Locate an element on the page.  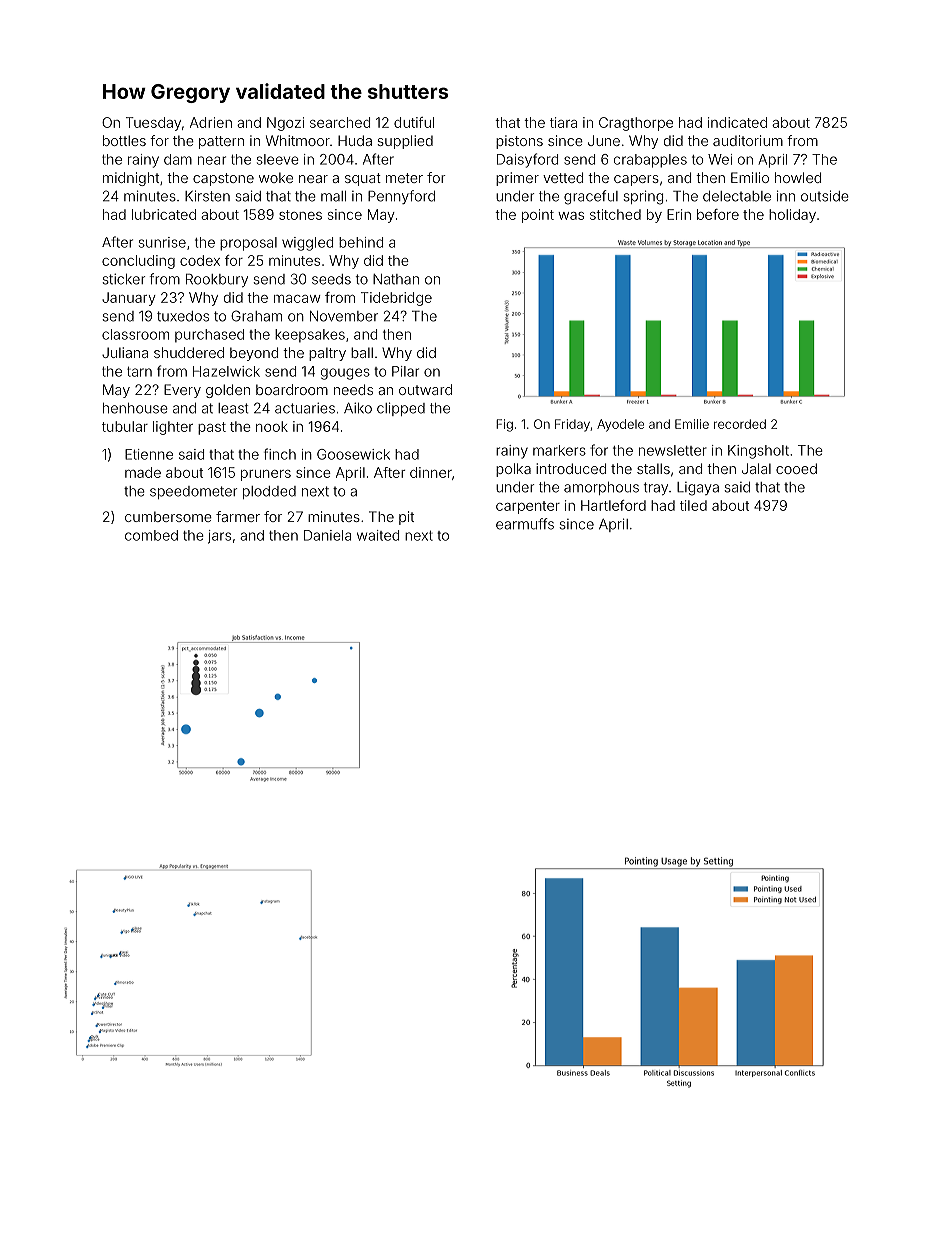
dutiful is located at coordinates (414, 122).
